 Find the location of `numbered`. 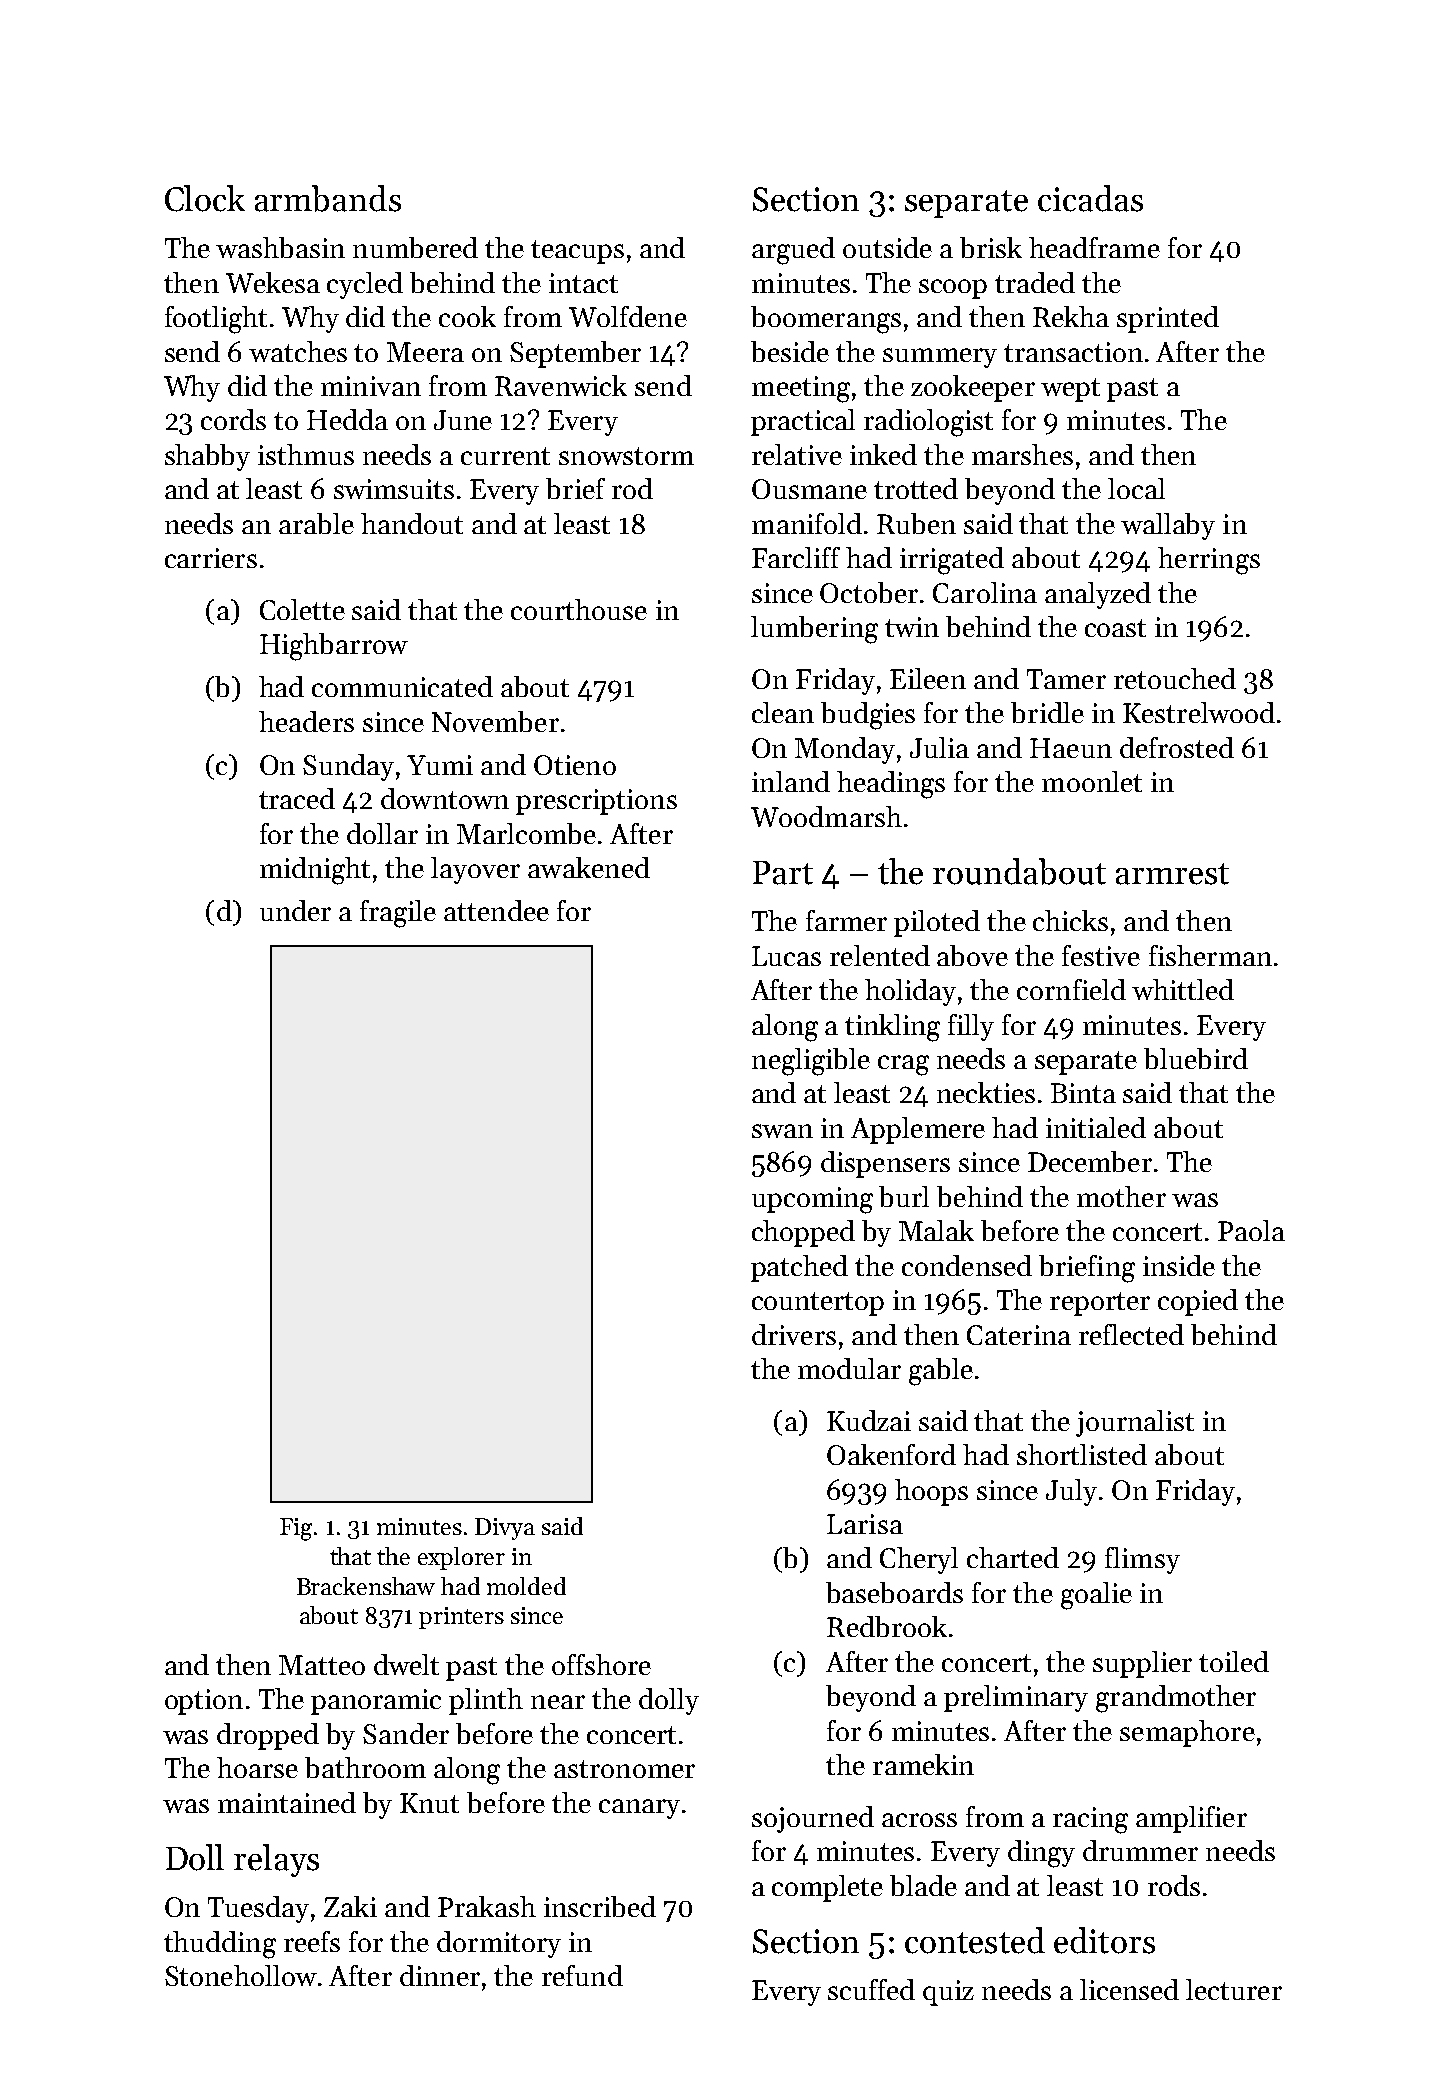

numbered is located at coordinates (415, 247).
